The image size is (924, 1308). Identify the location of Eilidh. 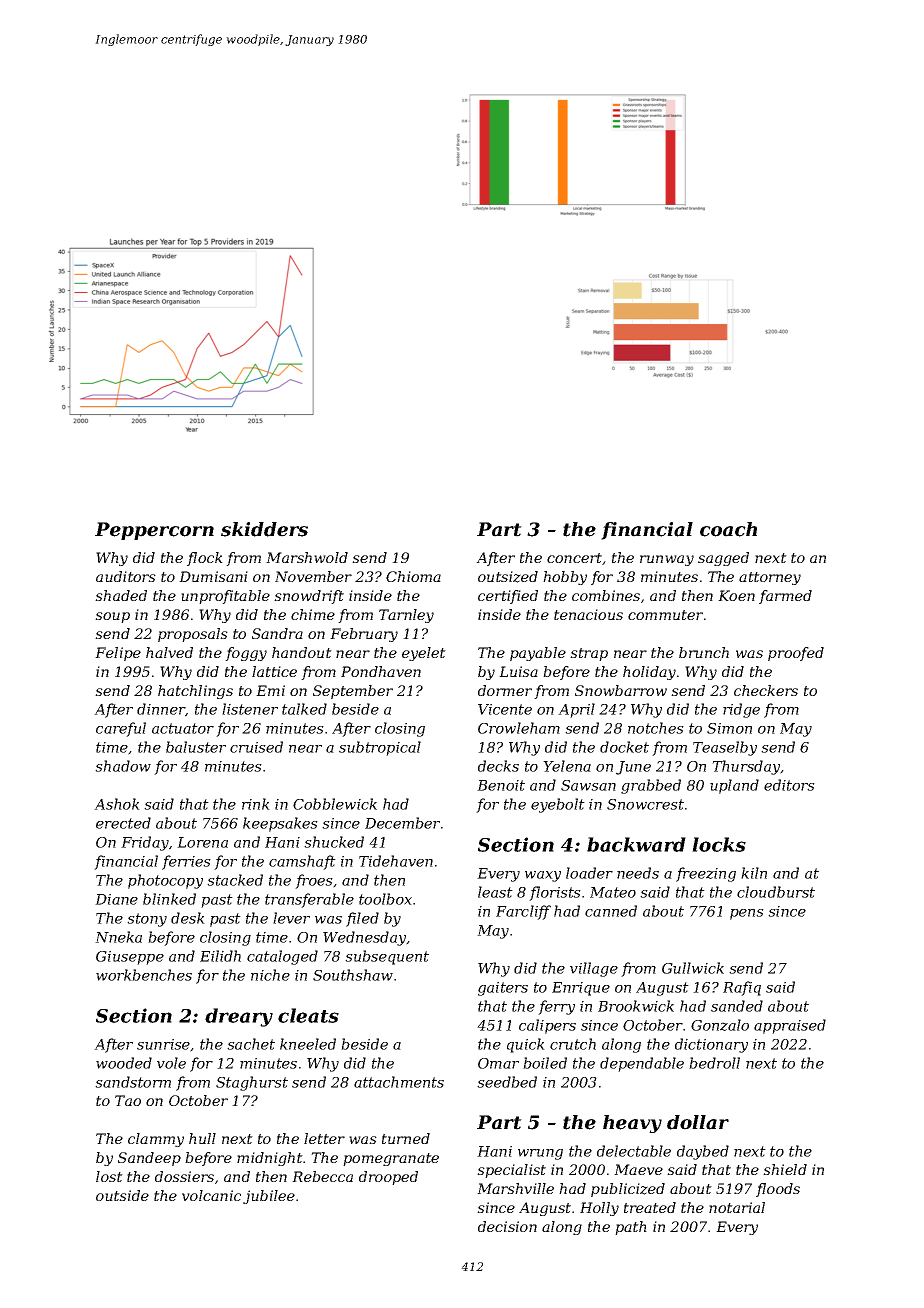
(220, 956).
